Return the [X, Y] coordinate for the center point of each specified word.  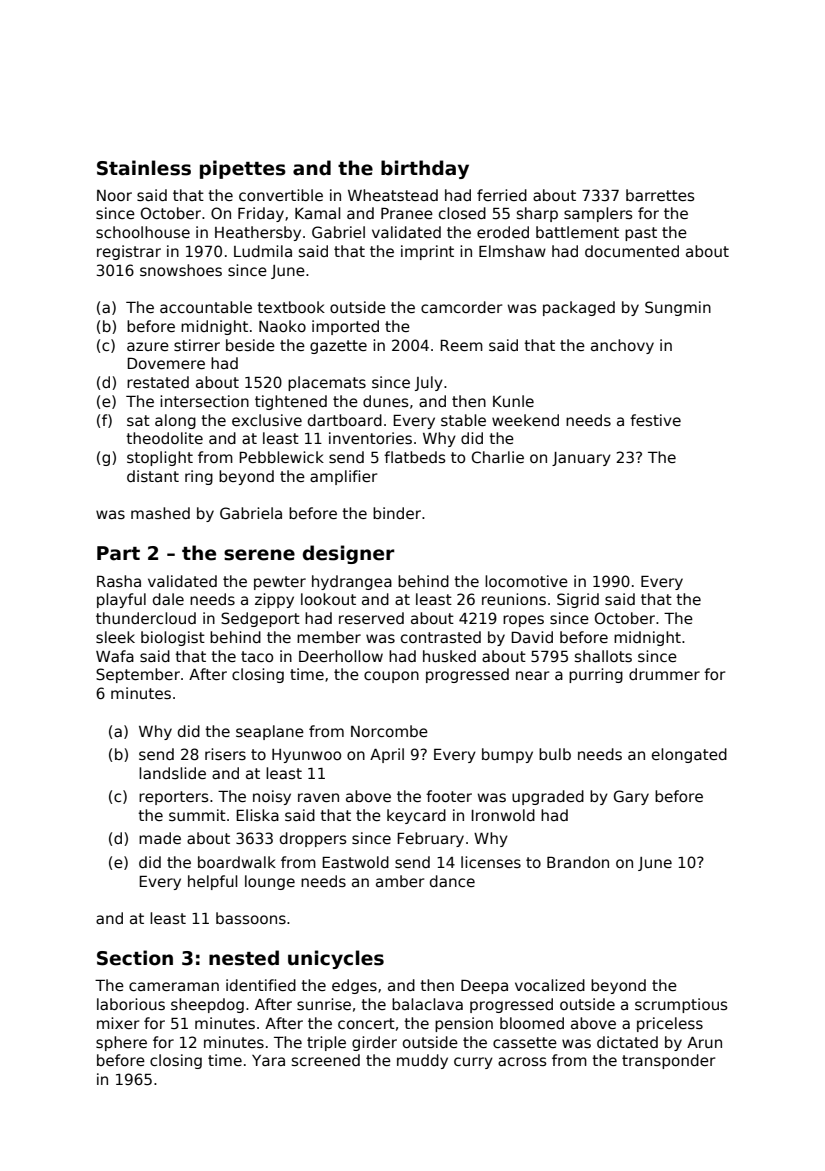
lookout [328, 599]
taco [257, 656]
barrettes [660, 195]
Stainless [144, 168]
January [581, 459]
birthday [425, 169]
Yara [268, 1060]
